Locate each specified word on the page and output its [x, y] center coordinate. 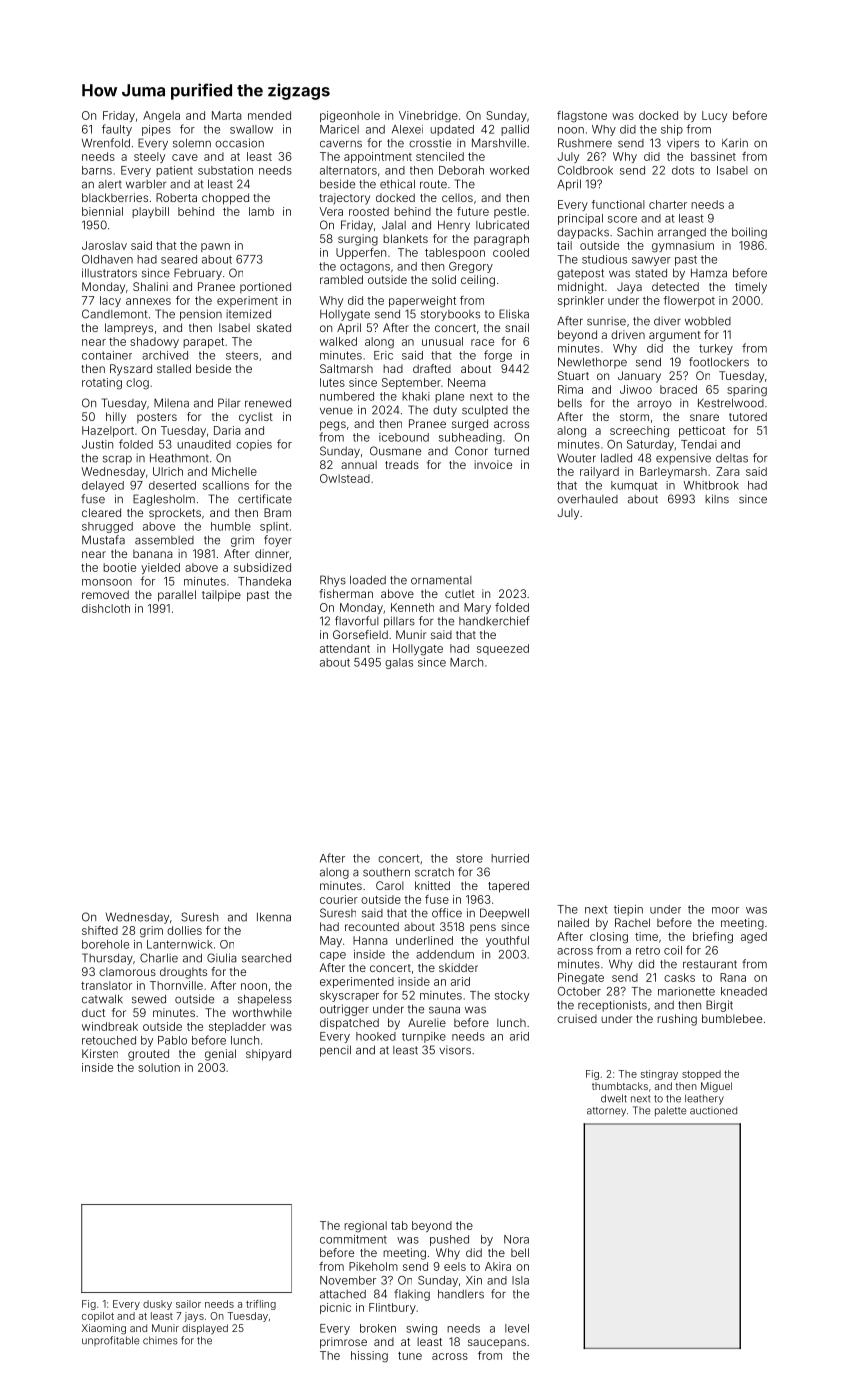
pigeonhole [350, 117]
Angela [161, 117]
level [517, 1328]
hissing [369, 1357]
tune [410, 1356]
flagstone [582, 117]
